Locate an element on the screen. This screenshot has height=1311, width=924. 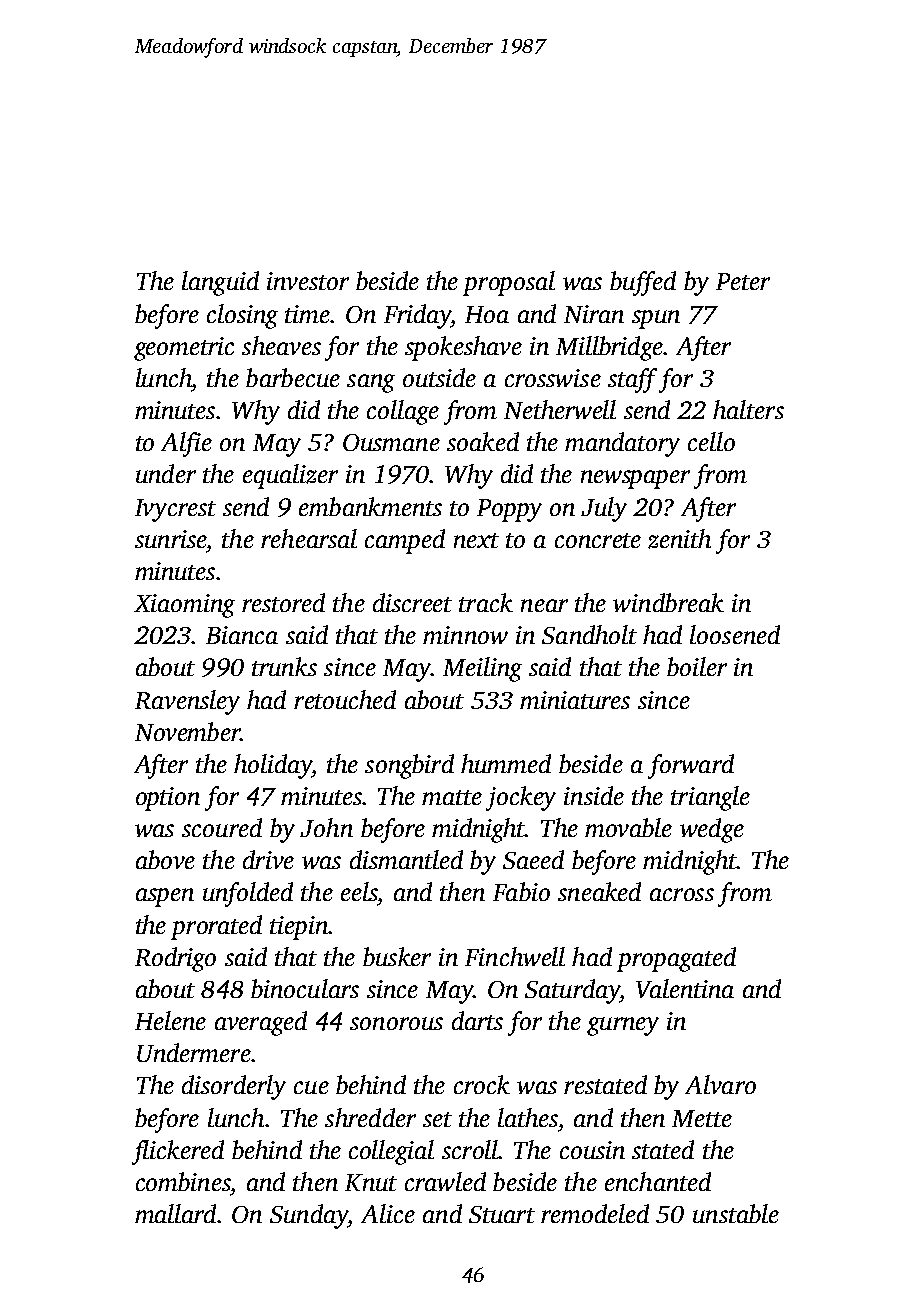
Meiling is located at coordinates (482, 669).
